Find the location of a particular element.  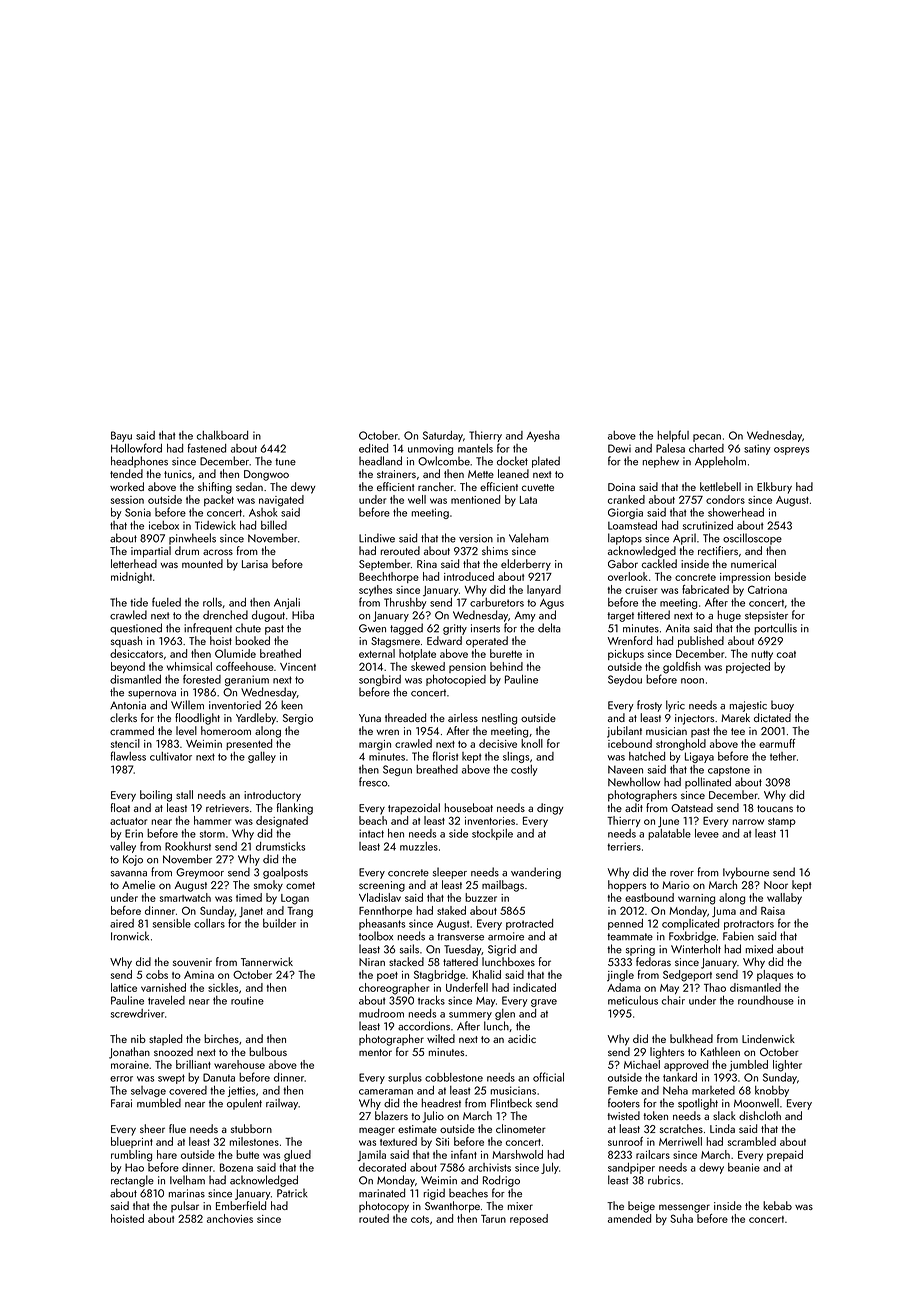

Saturday is located at coordinates (443, 436).
